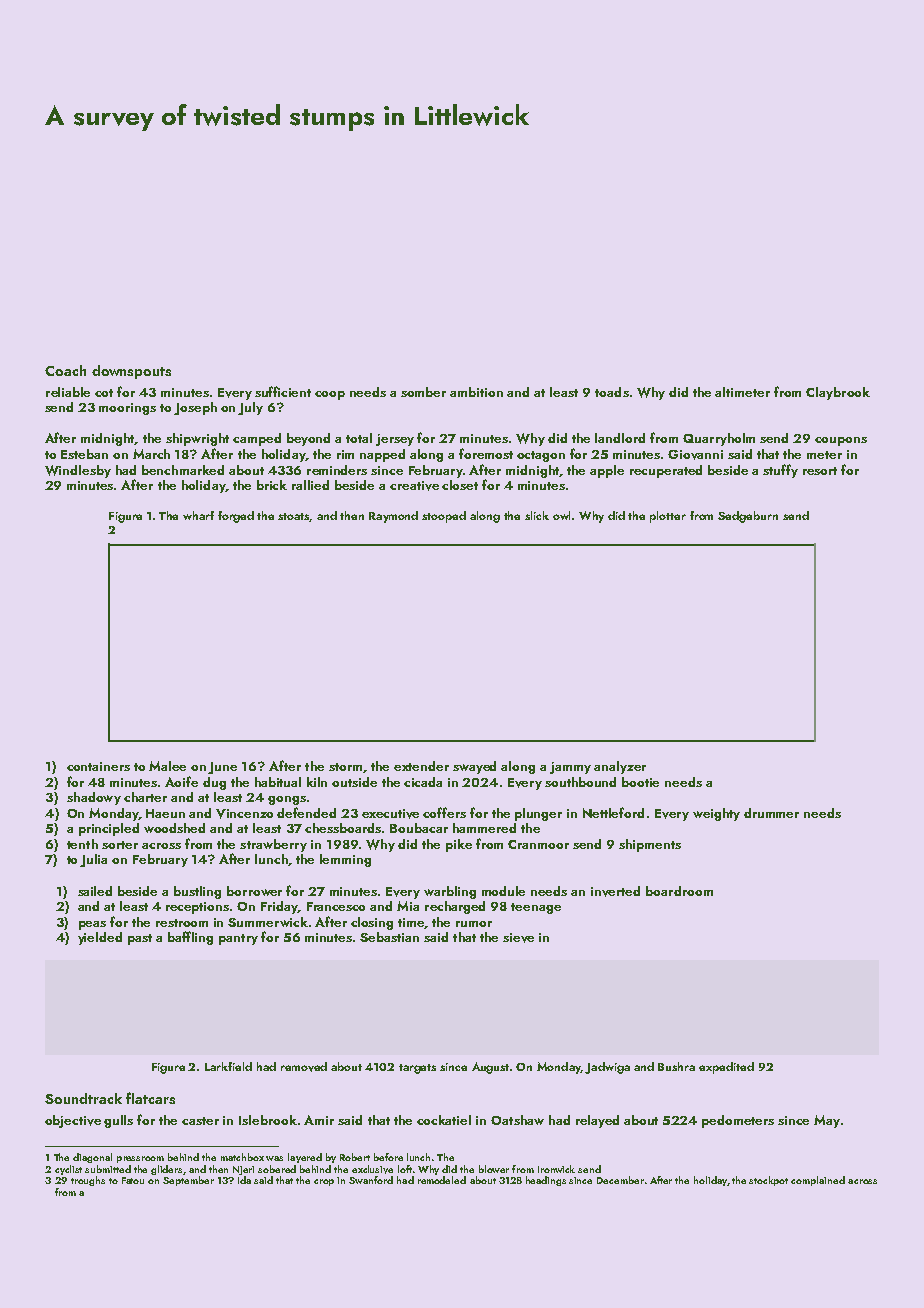 The image size is (924, 1308). Describe the element at coordinates (83, 1098) in the screenshot. I see `Soundtrack` at that location.
